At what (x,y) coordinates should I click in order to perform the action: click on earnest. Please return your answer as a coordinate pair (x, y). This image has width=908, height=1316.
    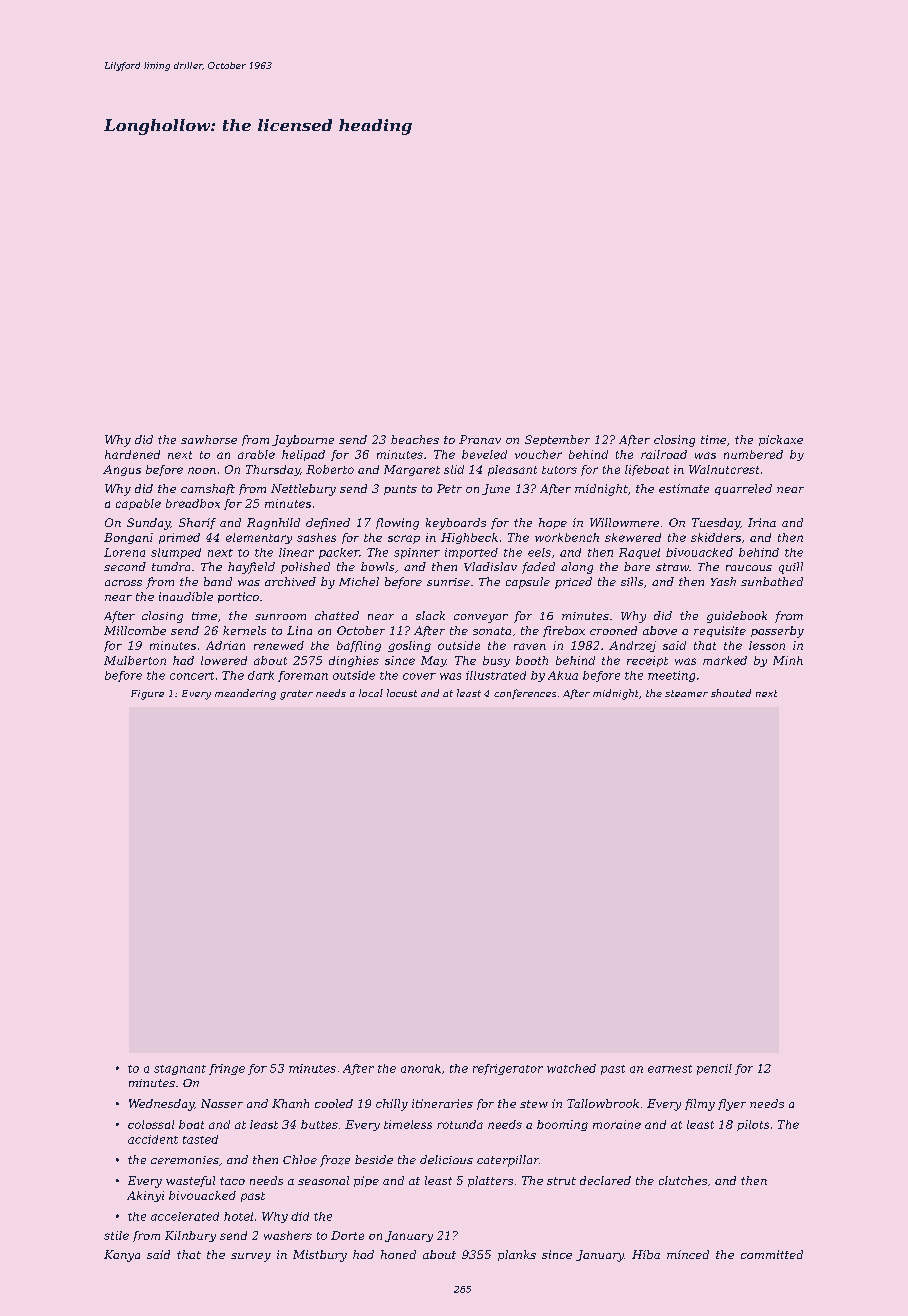
    Looking at the image, I should click on (670, 1069).
